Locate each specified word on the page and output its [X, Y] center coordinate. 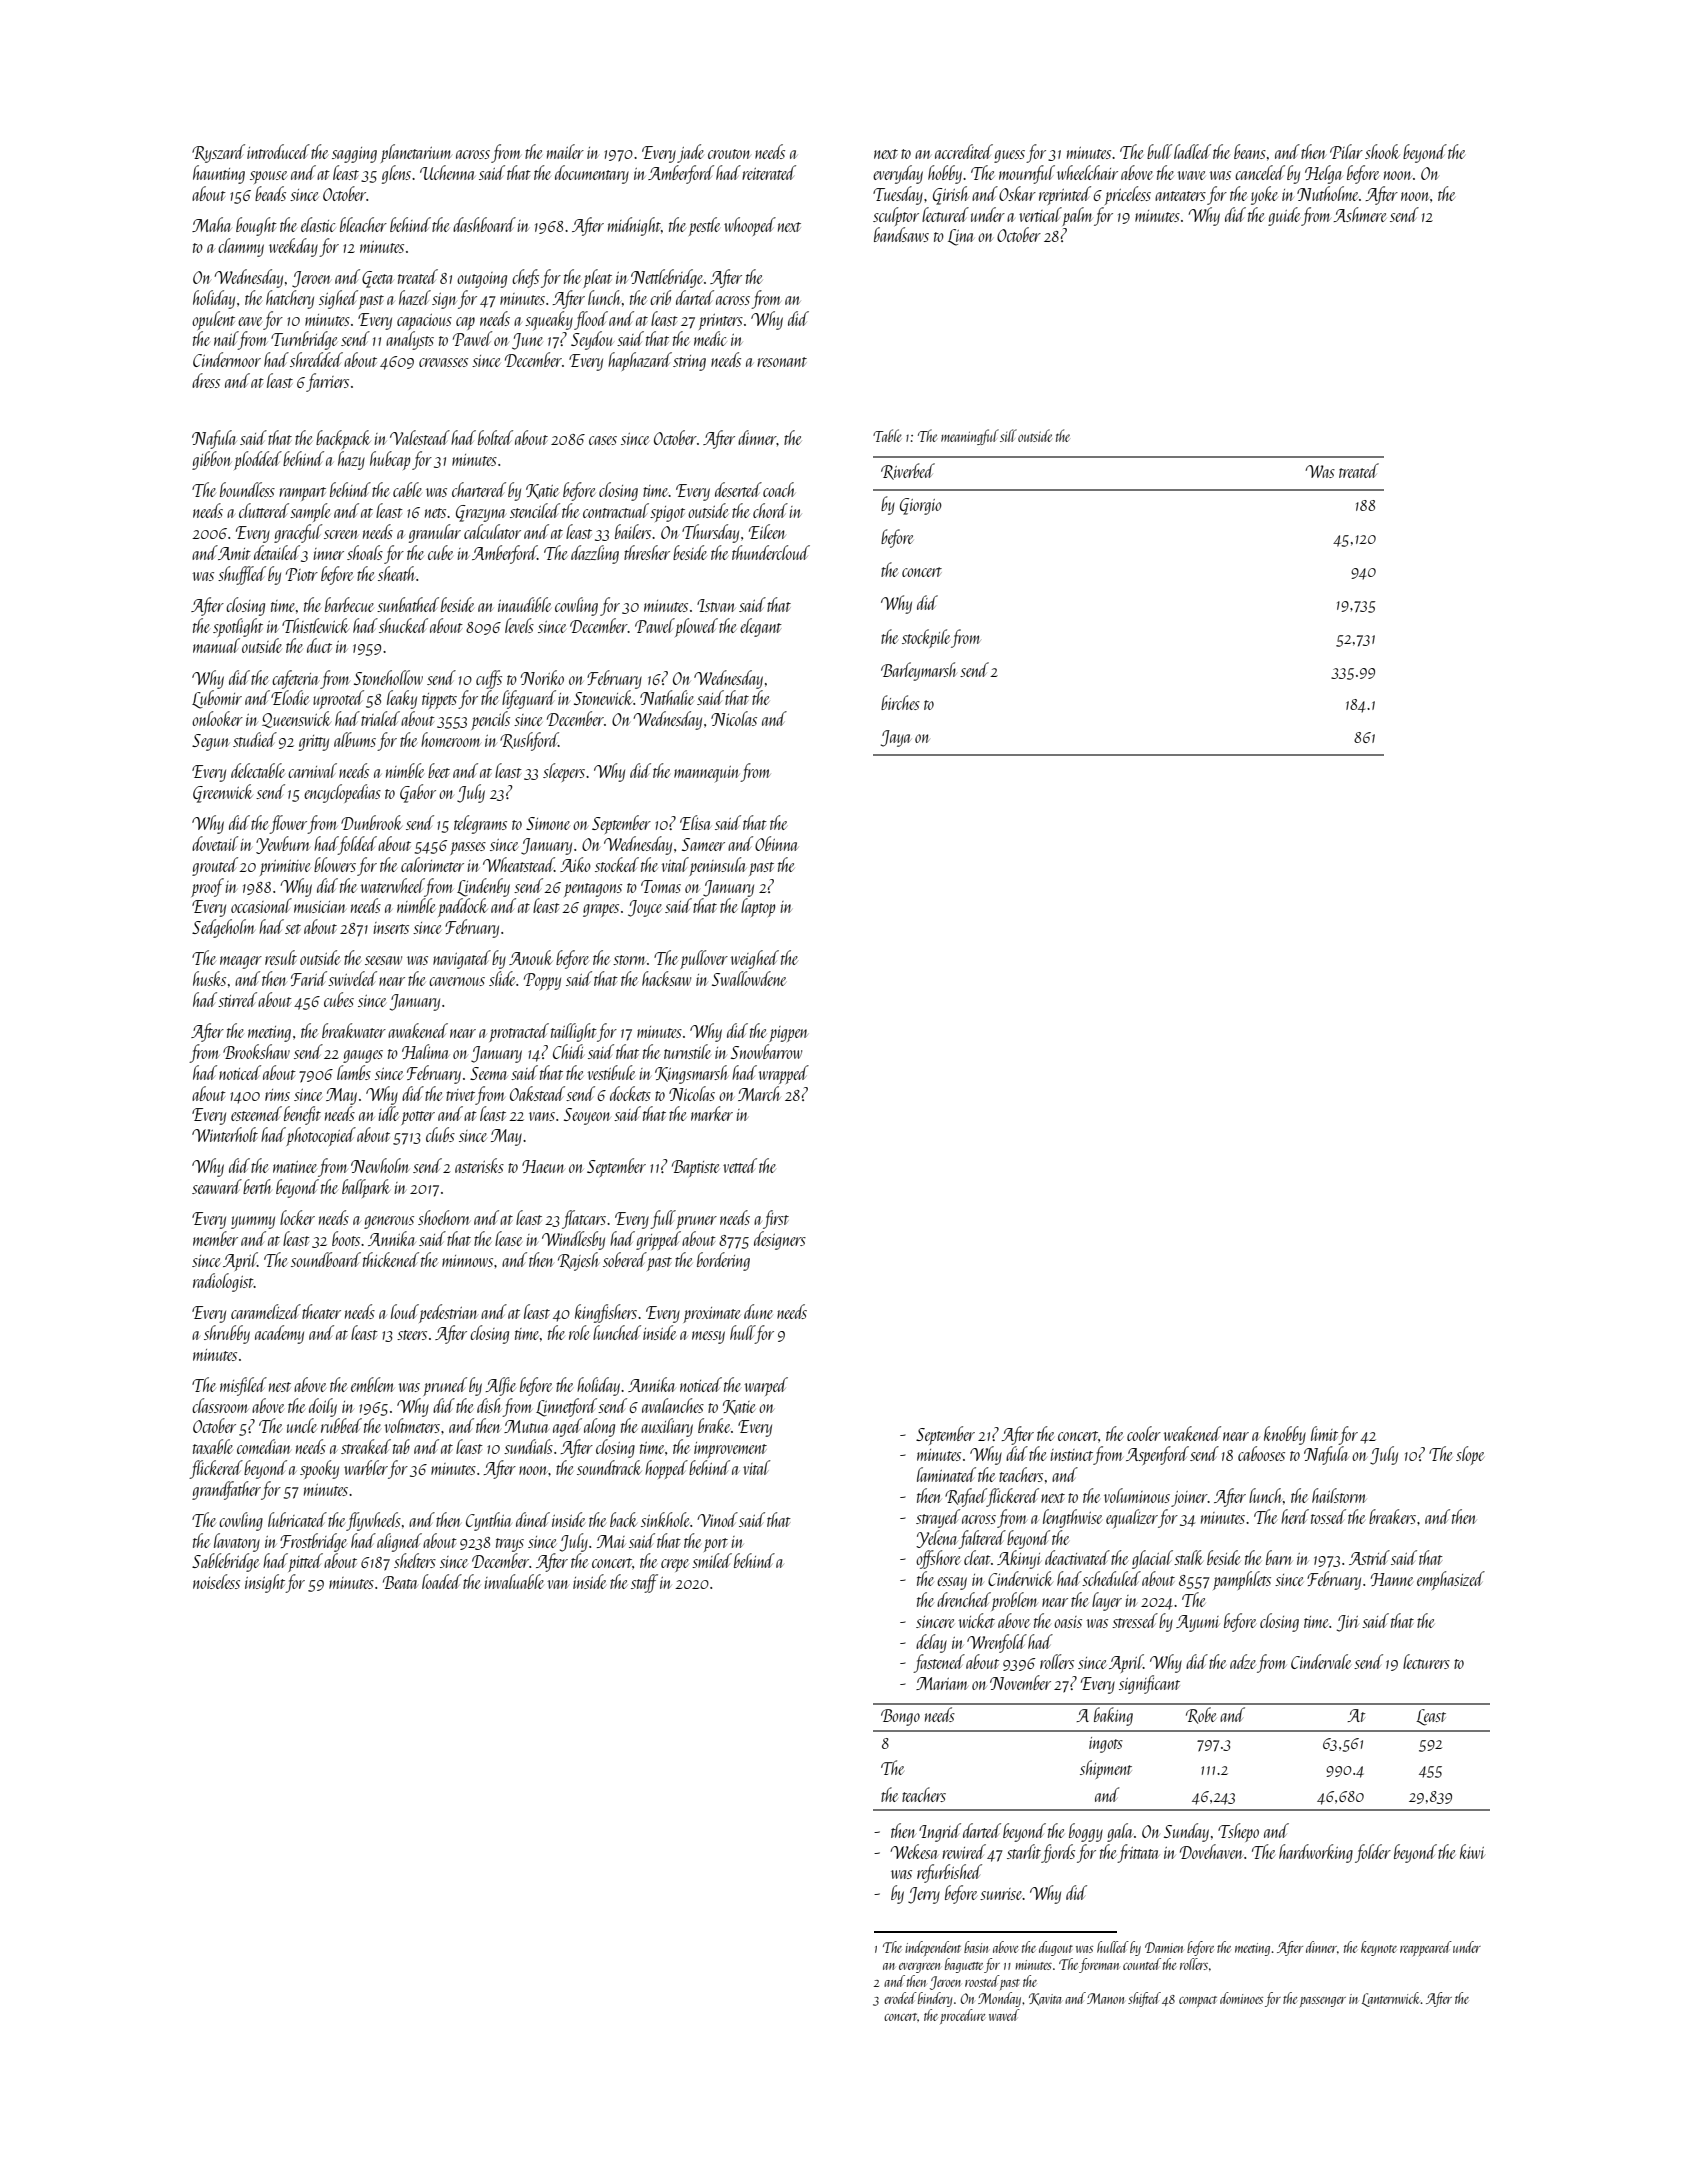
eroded [900, 1998]
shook [1382, 151]
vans [542, 1116]
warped [766, 1386]
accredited [964, 151]
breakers [1392, 1516]
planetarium [416, 153]
